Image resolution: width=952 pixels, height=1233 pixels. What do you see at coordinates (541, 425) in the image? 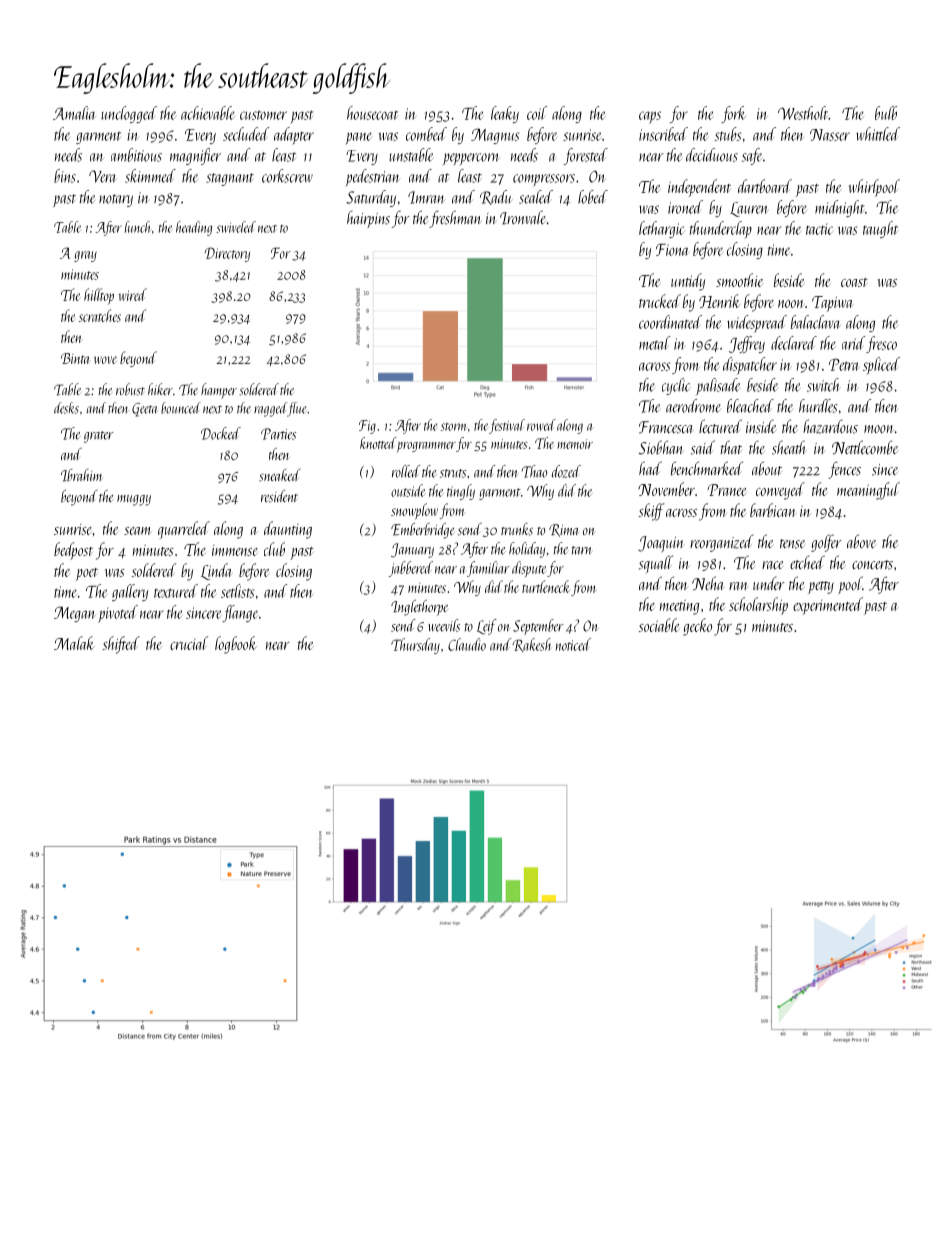
I see `rowed` at bounding box center [541, 425].
